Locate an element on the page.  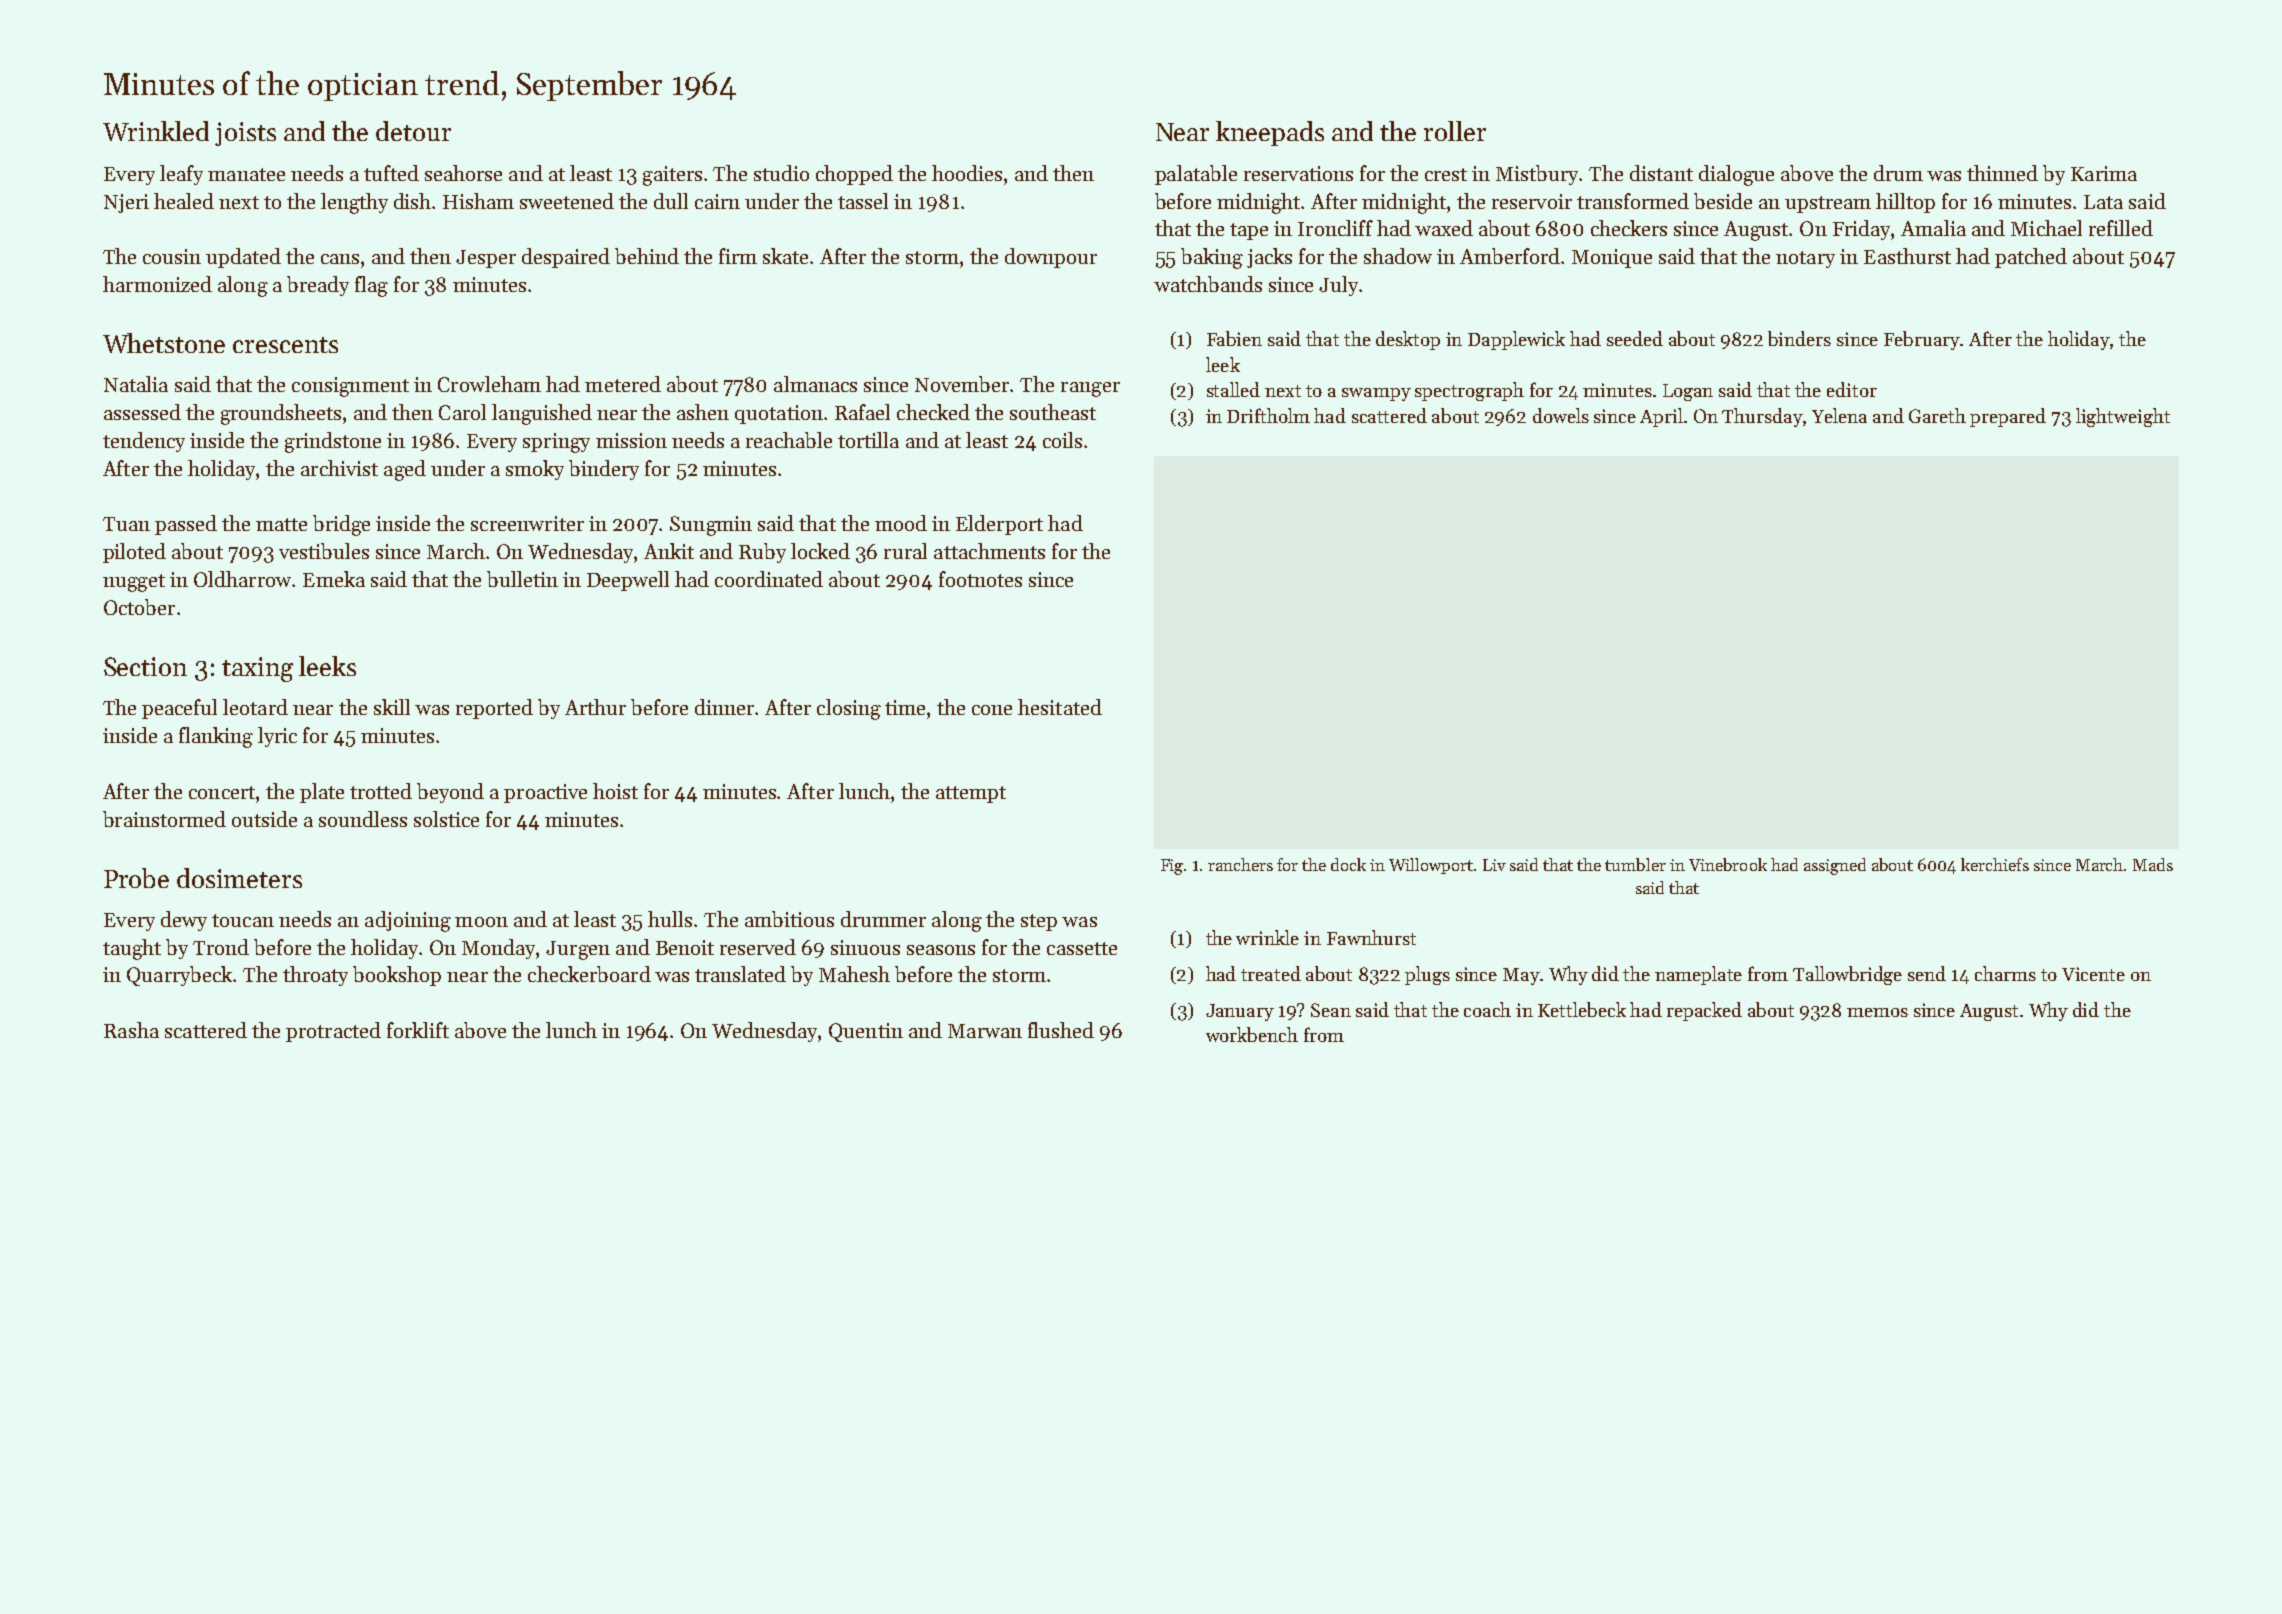
kneepads is located at coordinates (1270, 133).
